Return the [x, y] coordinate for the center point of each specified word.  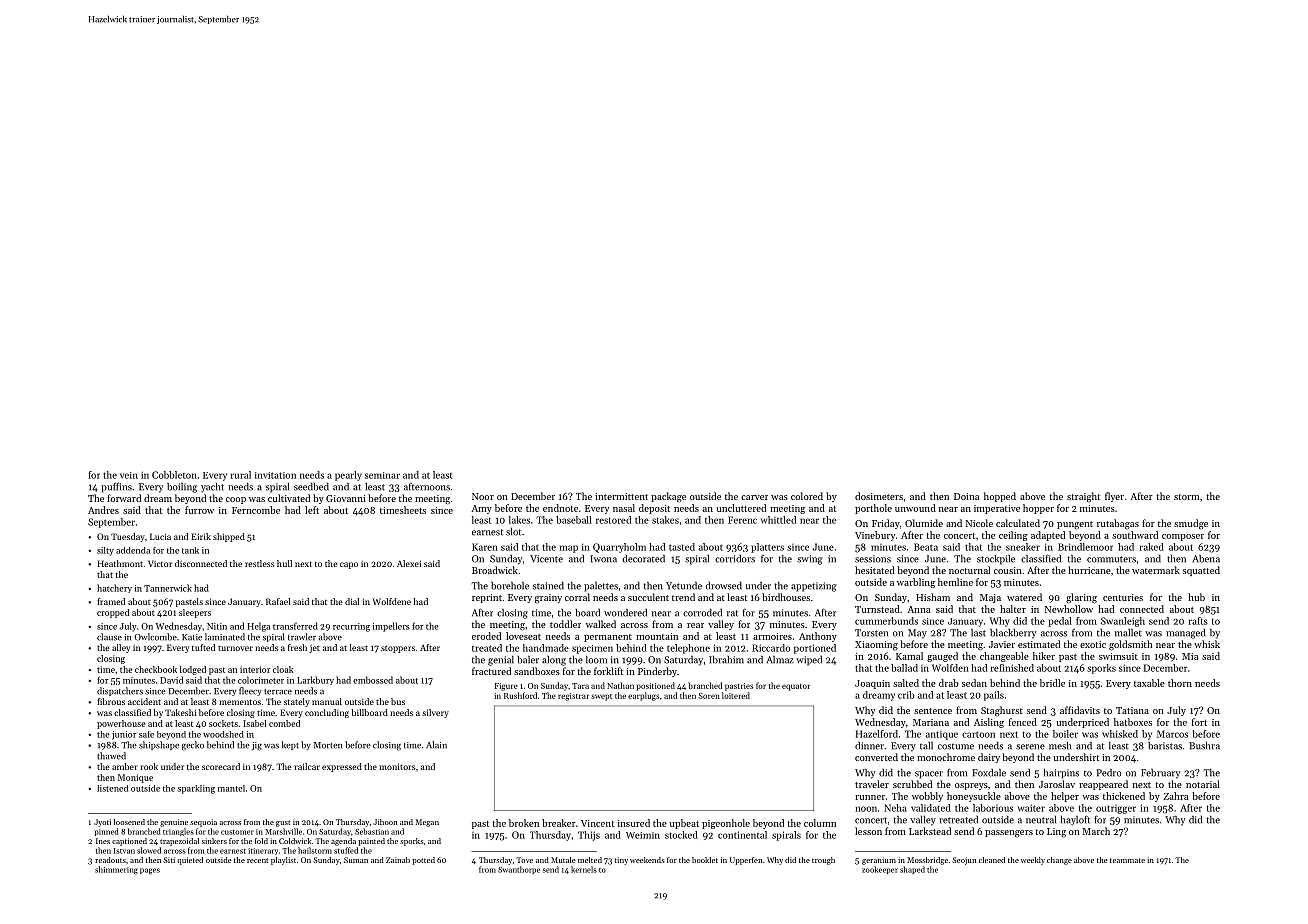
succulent [648, 597]
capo [349, 565]
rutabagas [1118, 524]
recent [257, 860]
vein [129, 475]
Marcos [1172, 734]
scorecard [221, 766]
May [917, 634]
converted [876, 757]
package [668, 497]
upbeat [684, 824]
